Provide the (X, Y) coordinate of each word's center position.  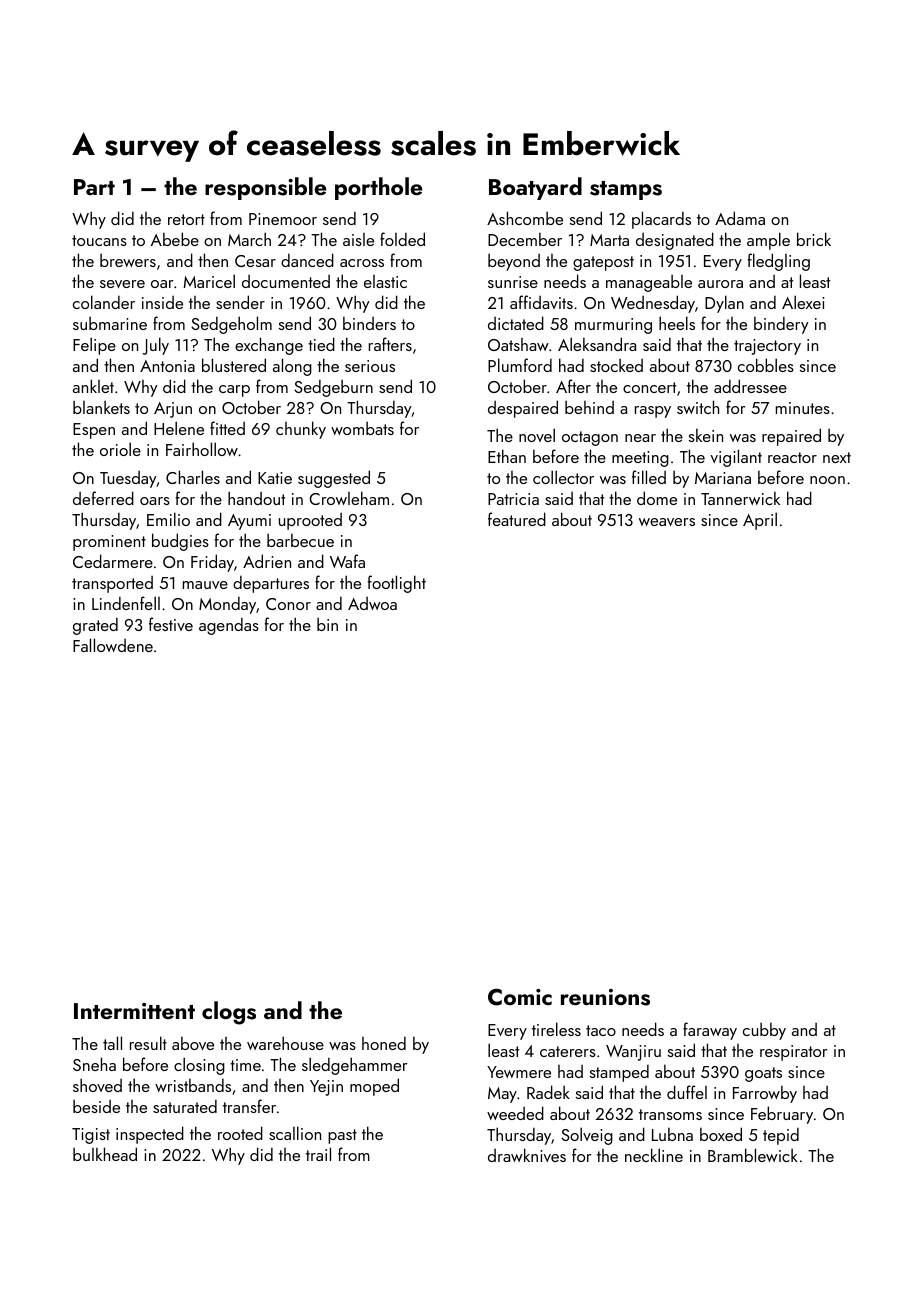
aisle (358, 239)
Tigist (91, 1136)
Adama (740, 218)
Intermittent (134, 1011)
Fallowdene (113, 645)
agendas (229, 626)
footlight (396, 584)
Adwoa (372, 603)
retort (186, 219)
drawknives (527, 1155)
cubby (764, 1031)
